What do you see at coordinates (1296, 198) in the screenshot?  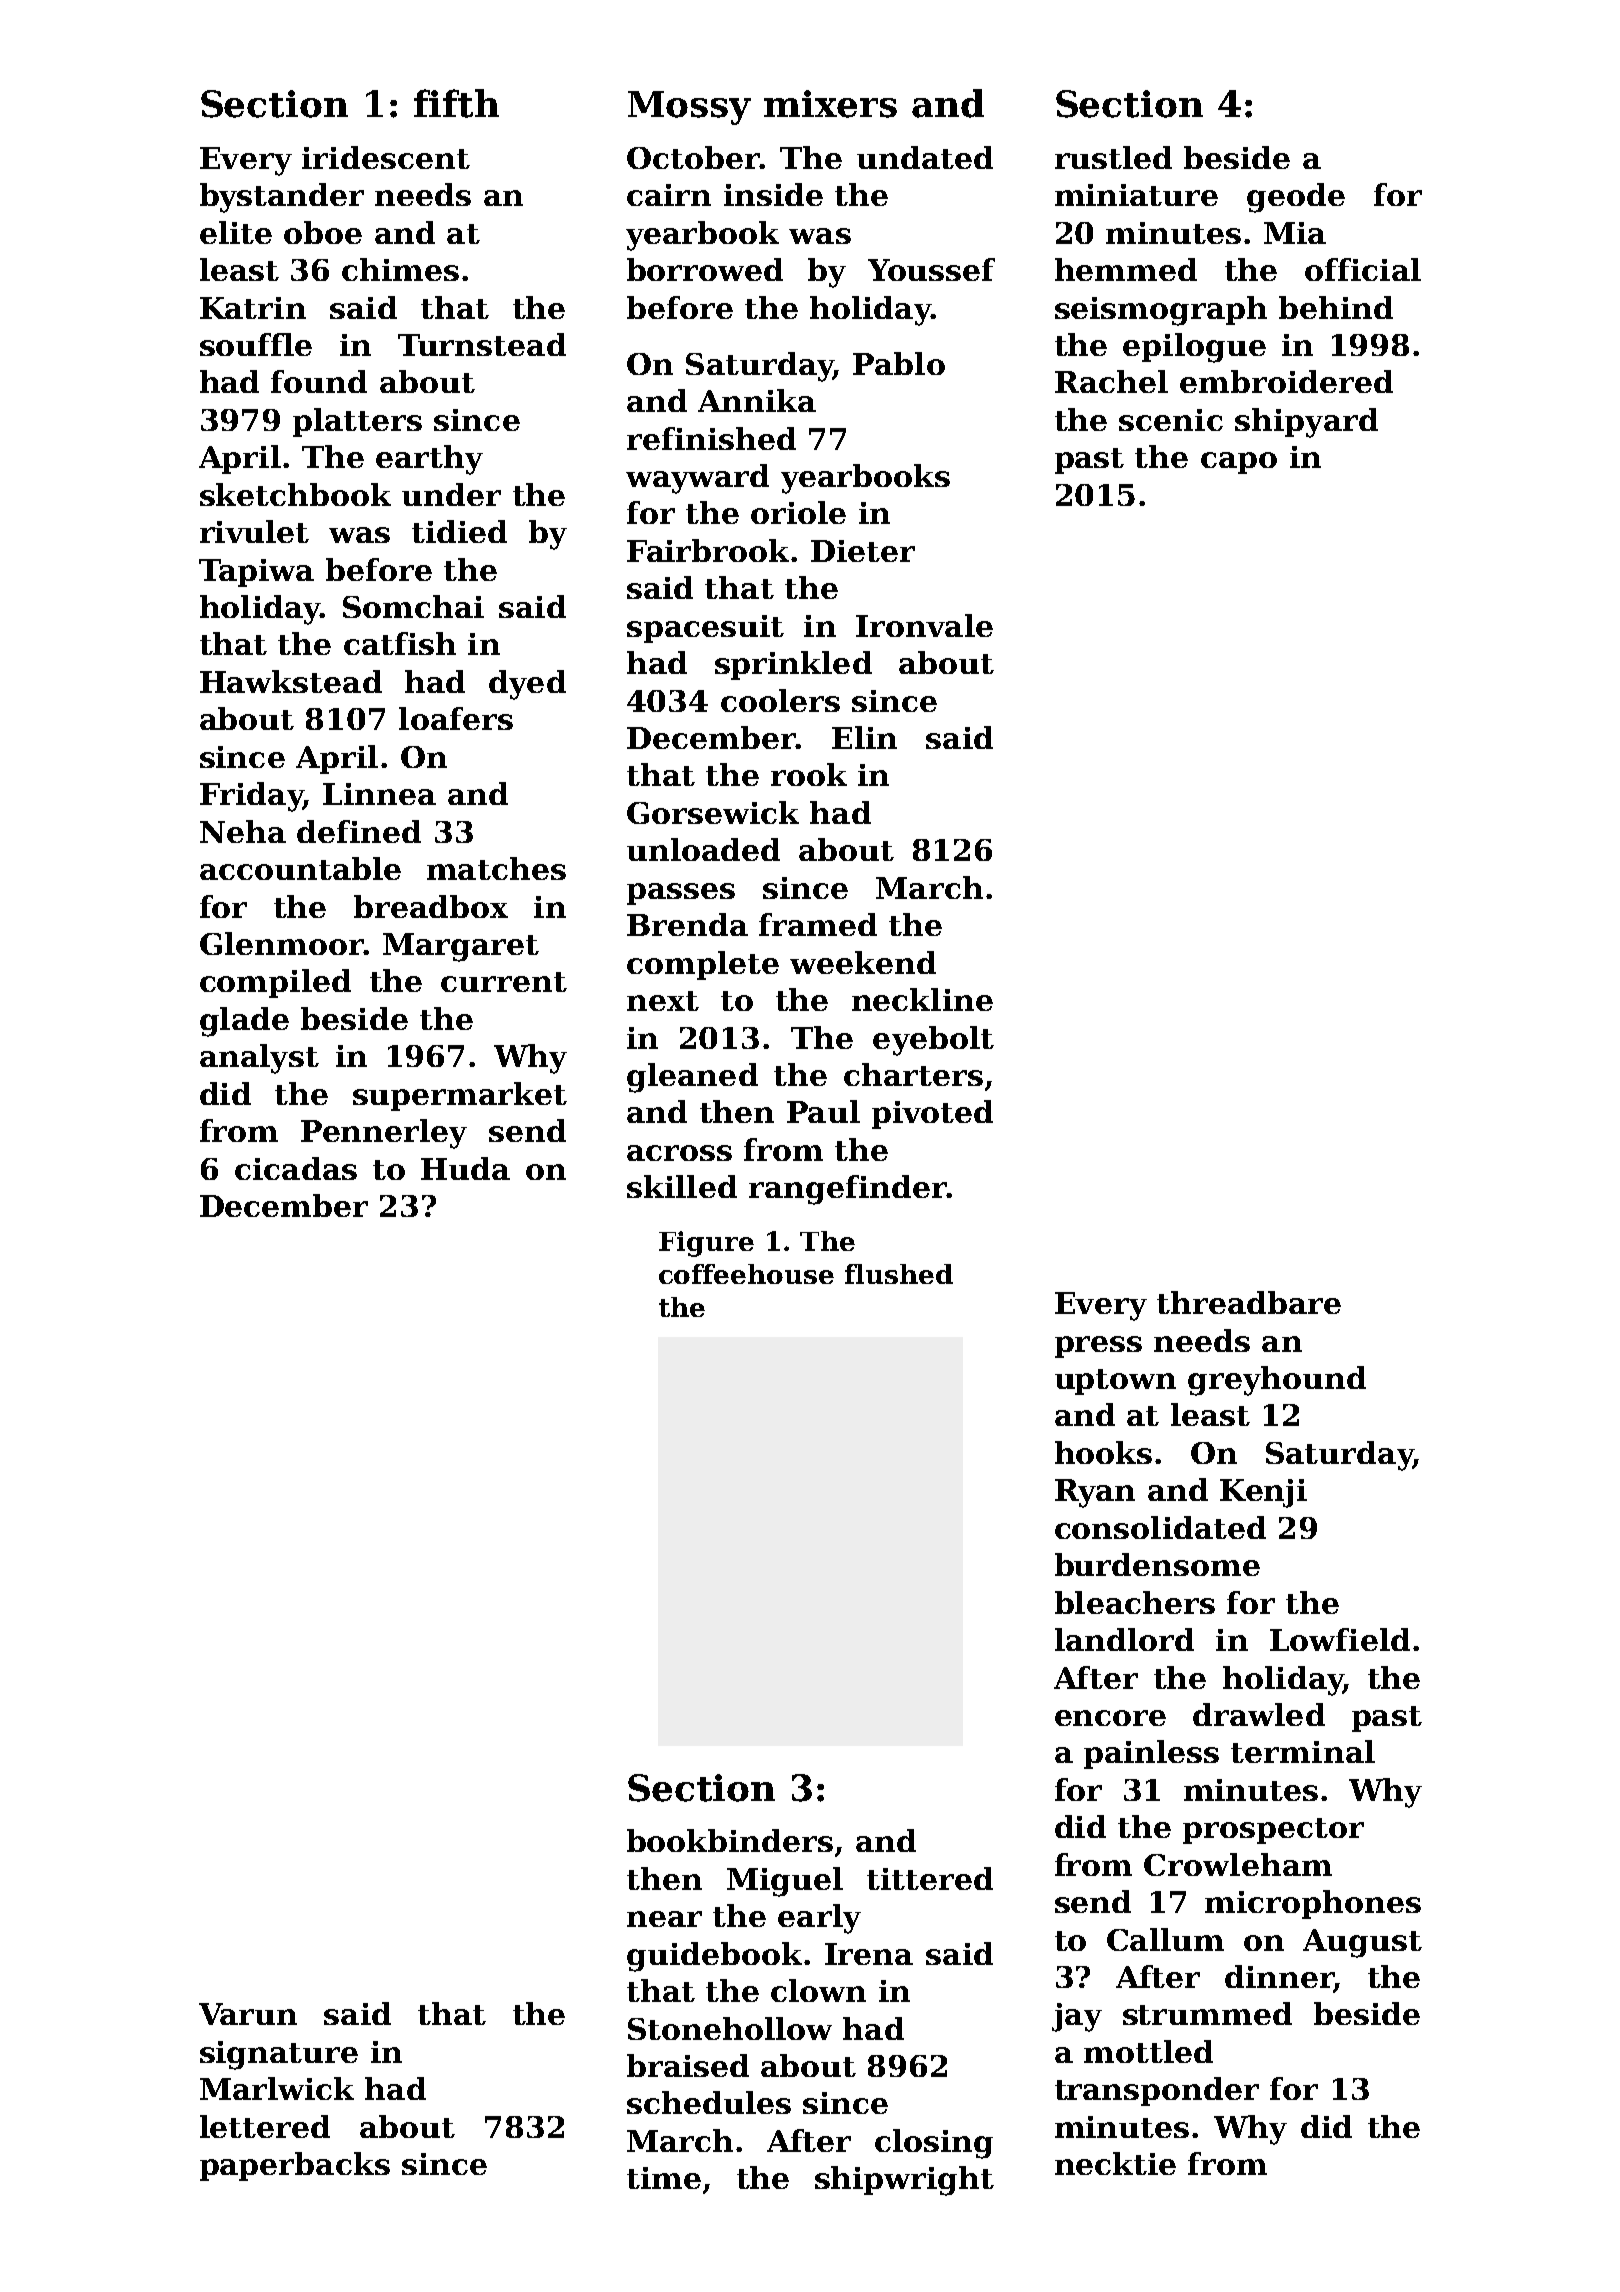 I see `geode` at bounding box center [1296, 198].
